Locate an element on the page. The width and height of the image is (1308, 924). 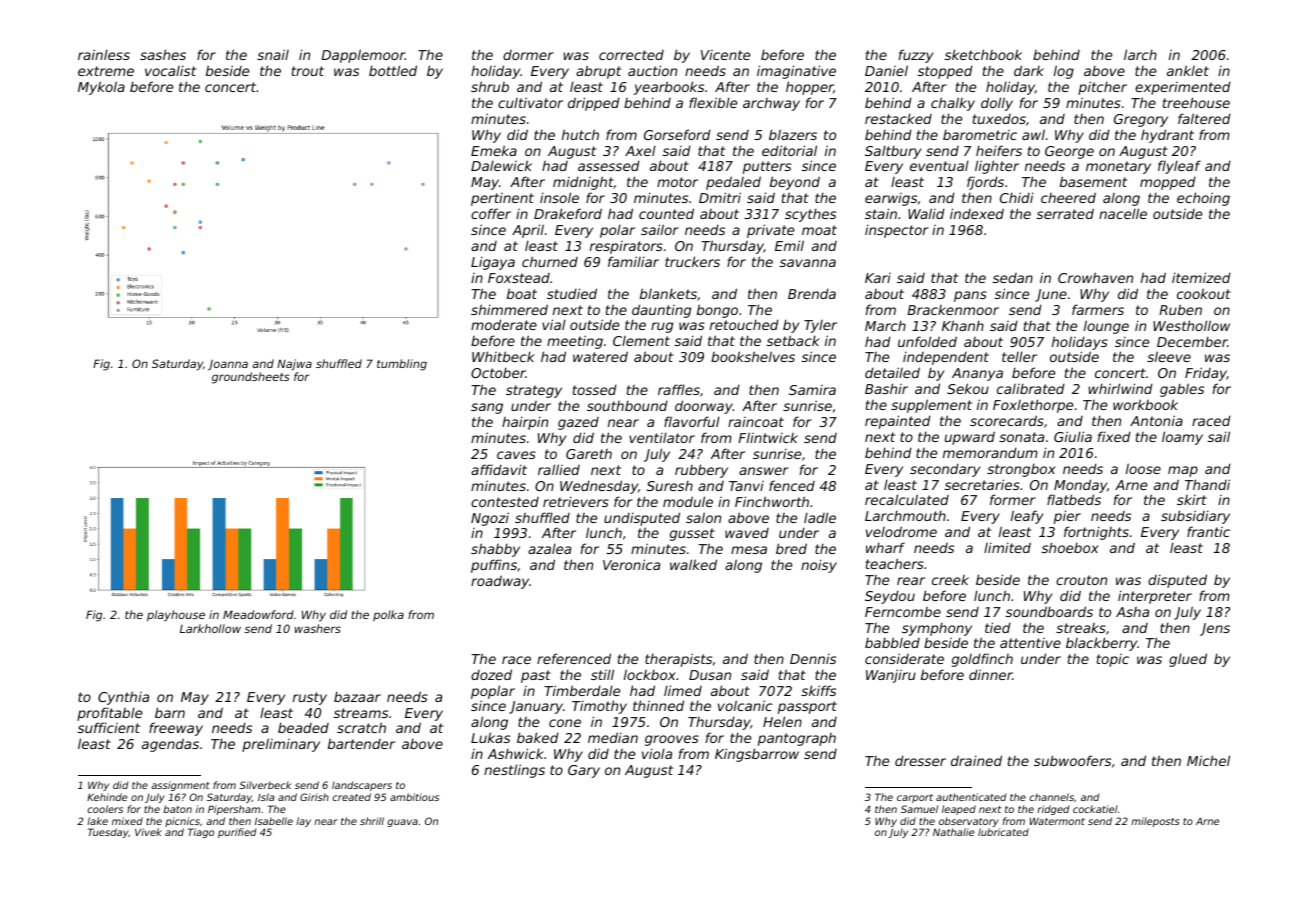
mixed is located at coordinates (127, 821).
